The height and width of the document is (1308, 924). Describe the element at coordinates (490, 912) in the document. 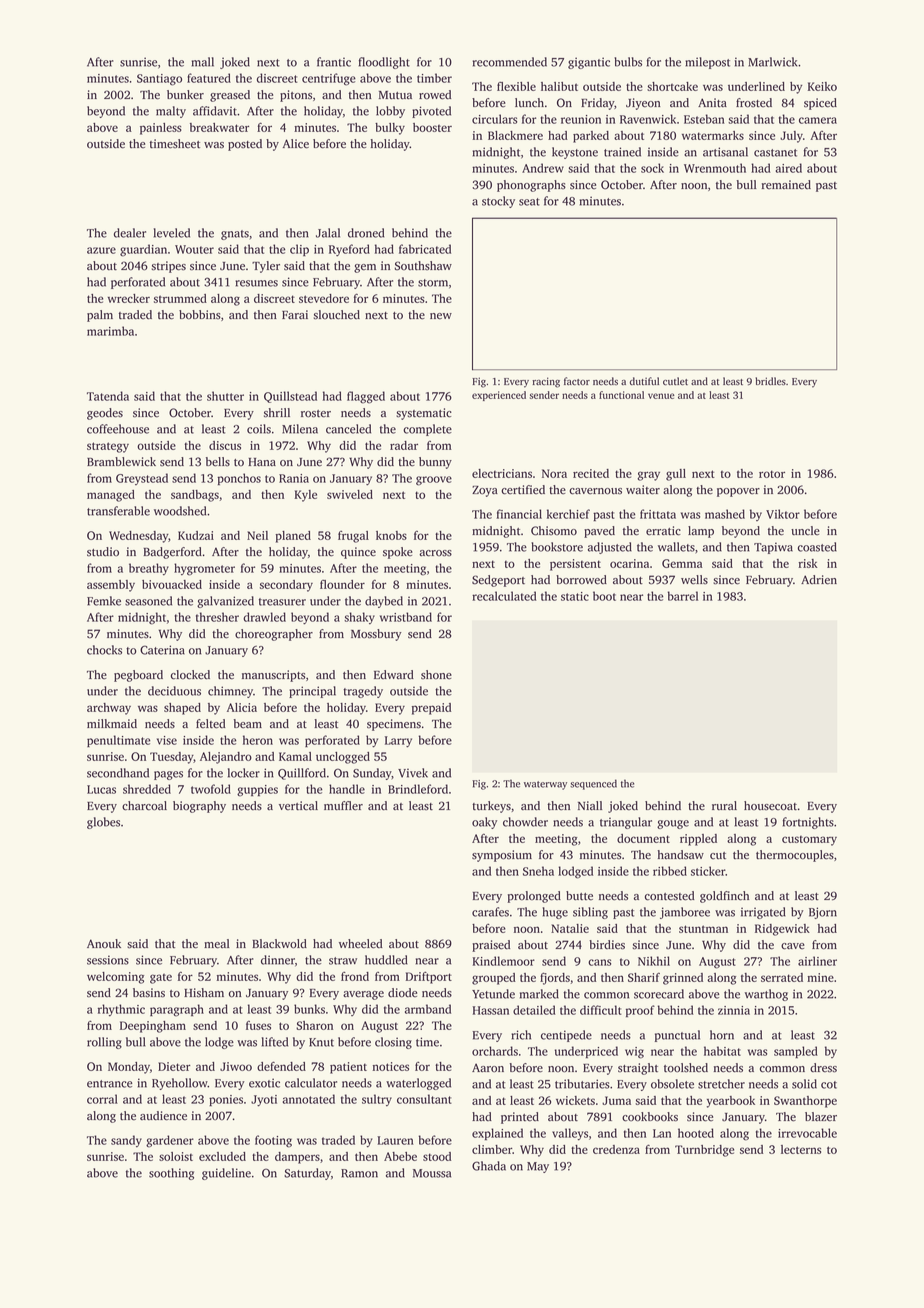

I see `carafes` at that location.
